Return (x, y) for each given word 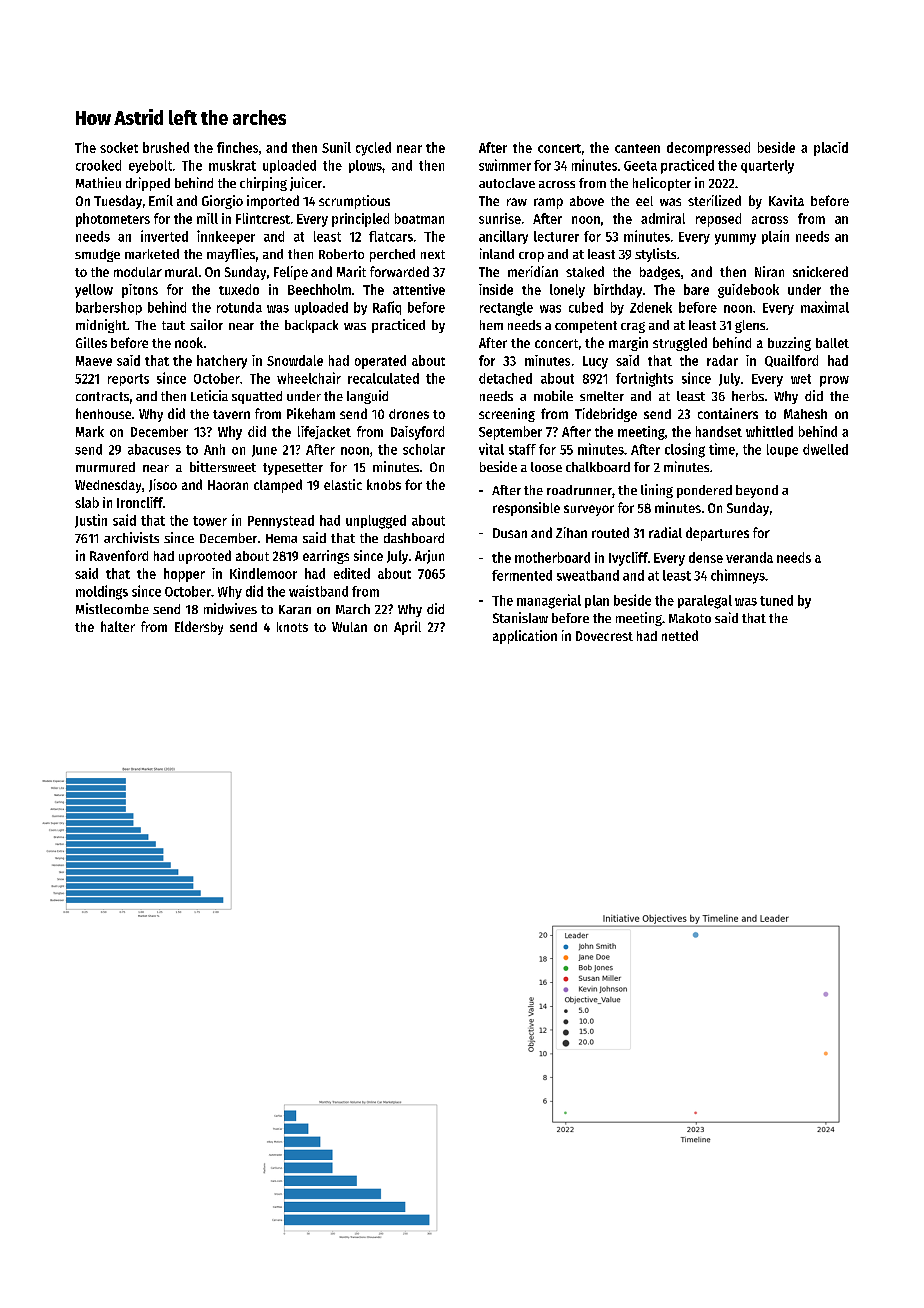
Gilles (91, 342)
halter (118, 626)
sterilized (714, 200)
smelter (602, 396)
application (525, 637)
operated (380, 362)
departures (717, 534)
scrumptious (354, 202)
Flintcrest (263, 218)
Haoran (228, 485)
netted (680, 635)
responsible (526, 509)
